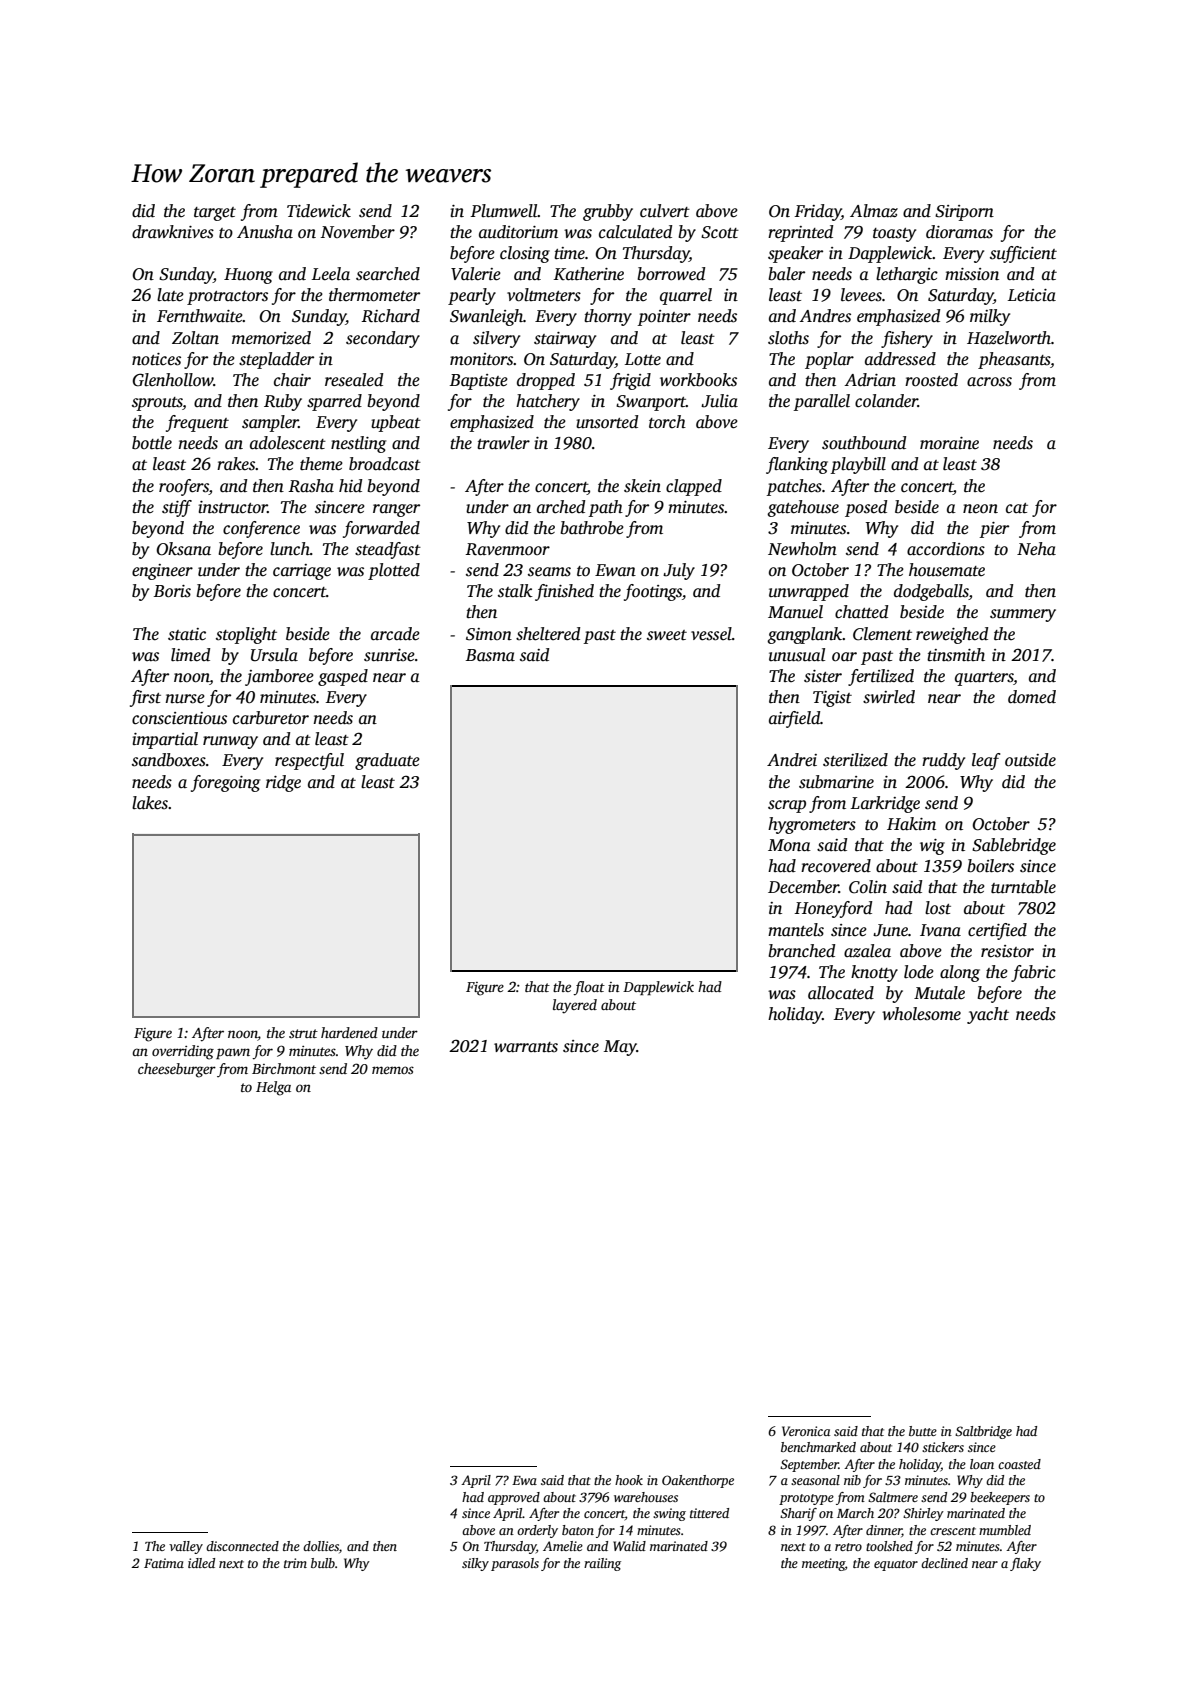 Image resolution: width=1188 pixels, height=1681 pixels. I want to click on culvert, so click(665, 211).
